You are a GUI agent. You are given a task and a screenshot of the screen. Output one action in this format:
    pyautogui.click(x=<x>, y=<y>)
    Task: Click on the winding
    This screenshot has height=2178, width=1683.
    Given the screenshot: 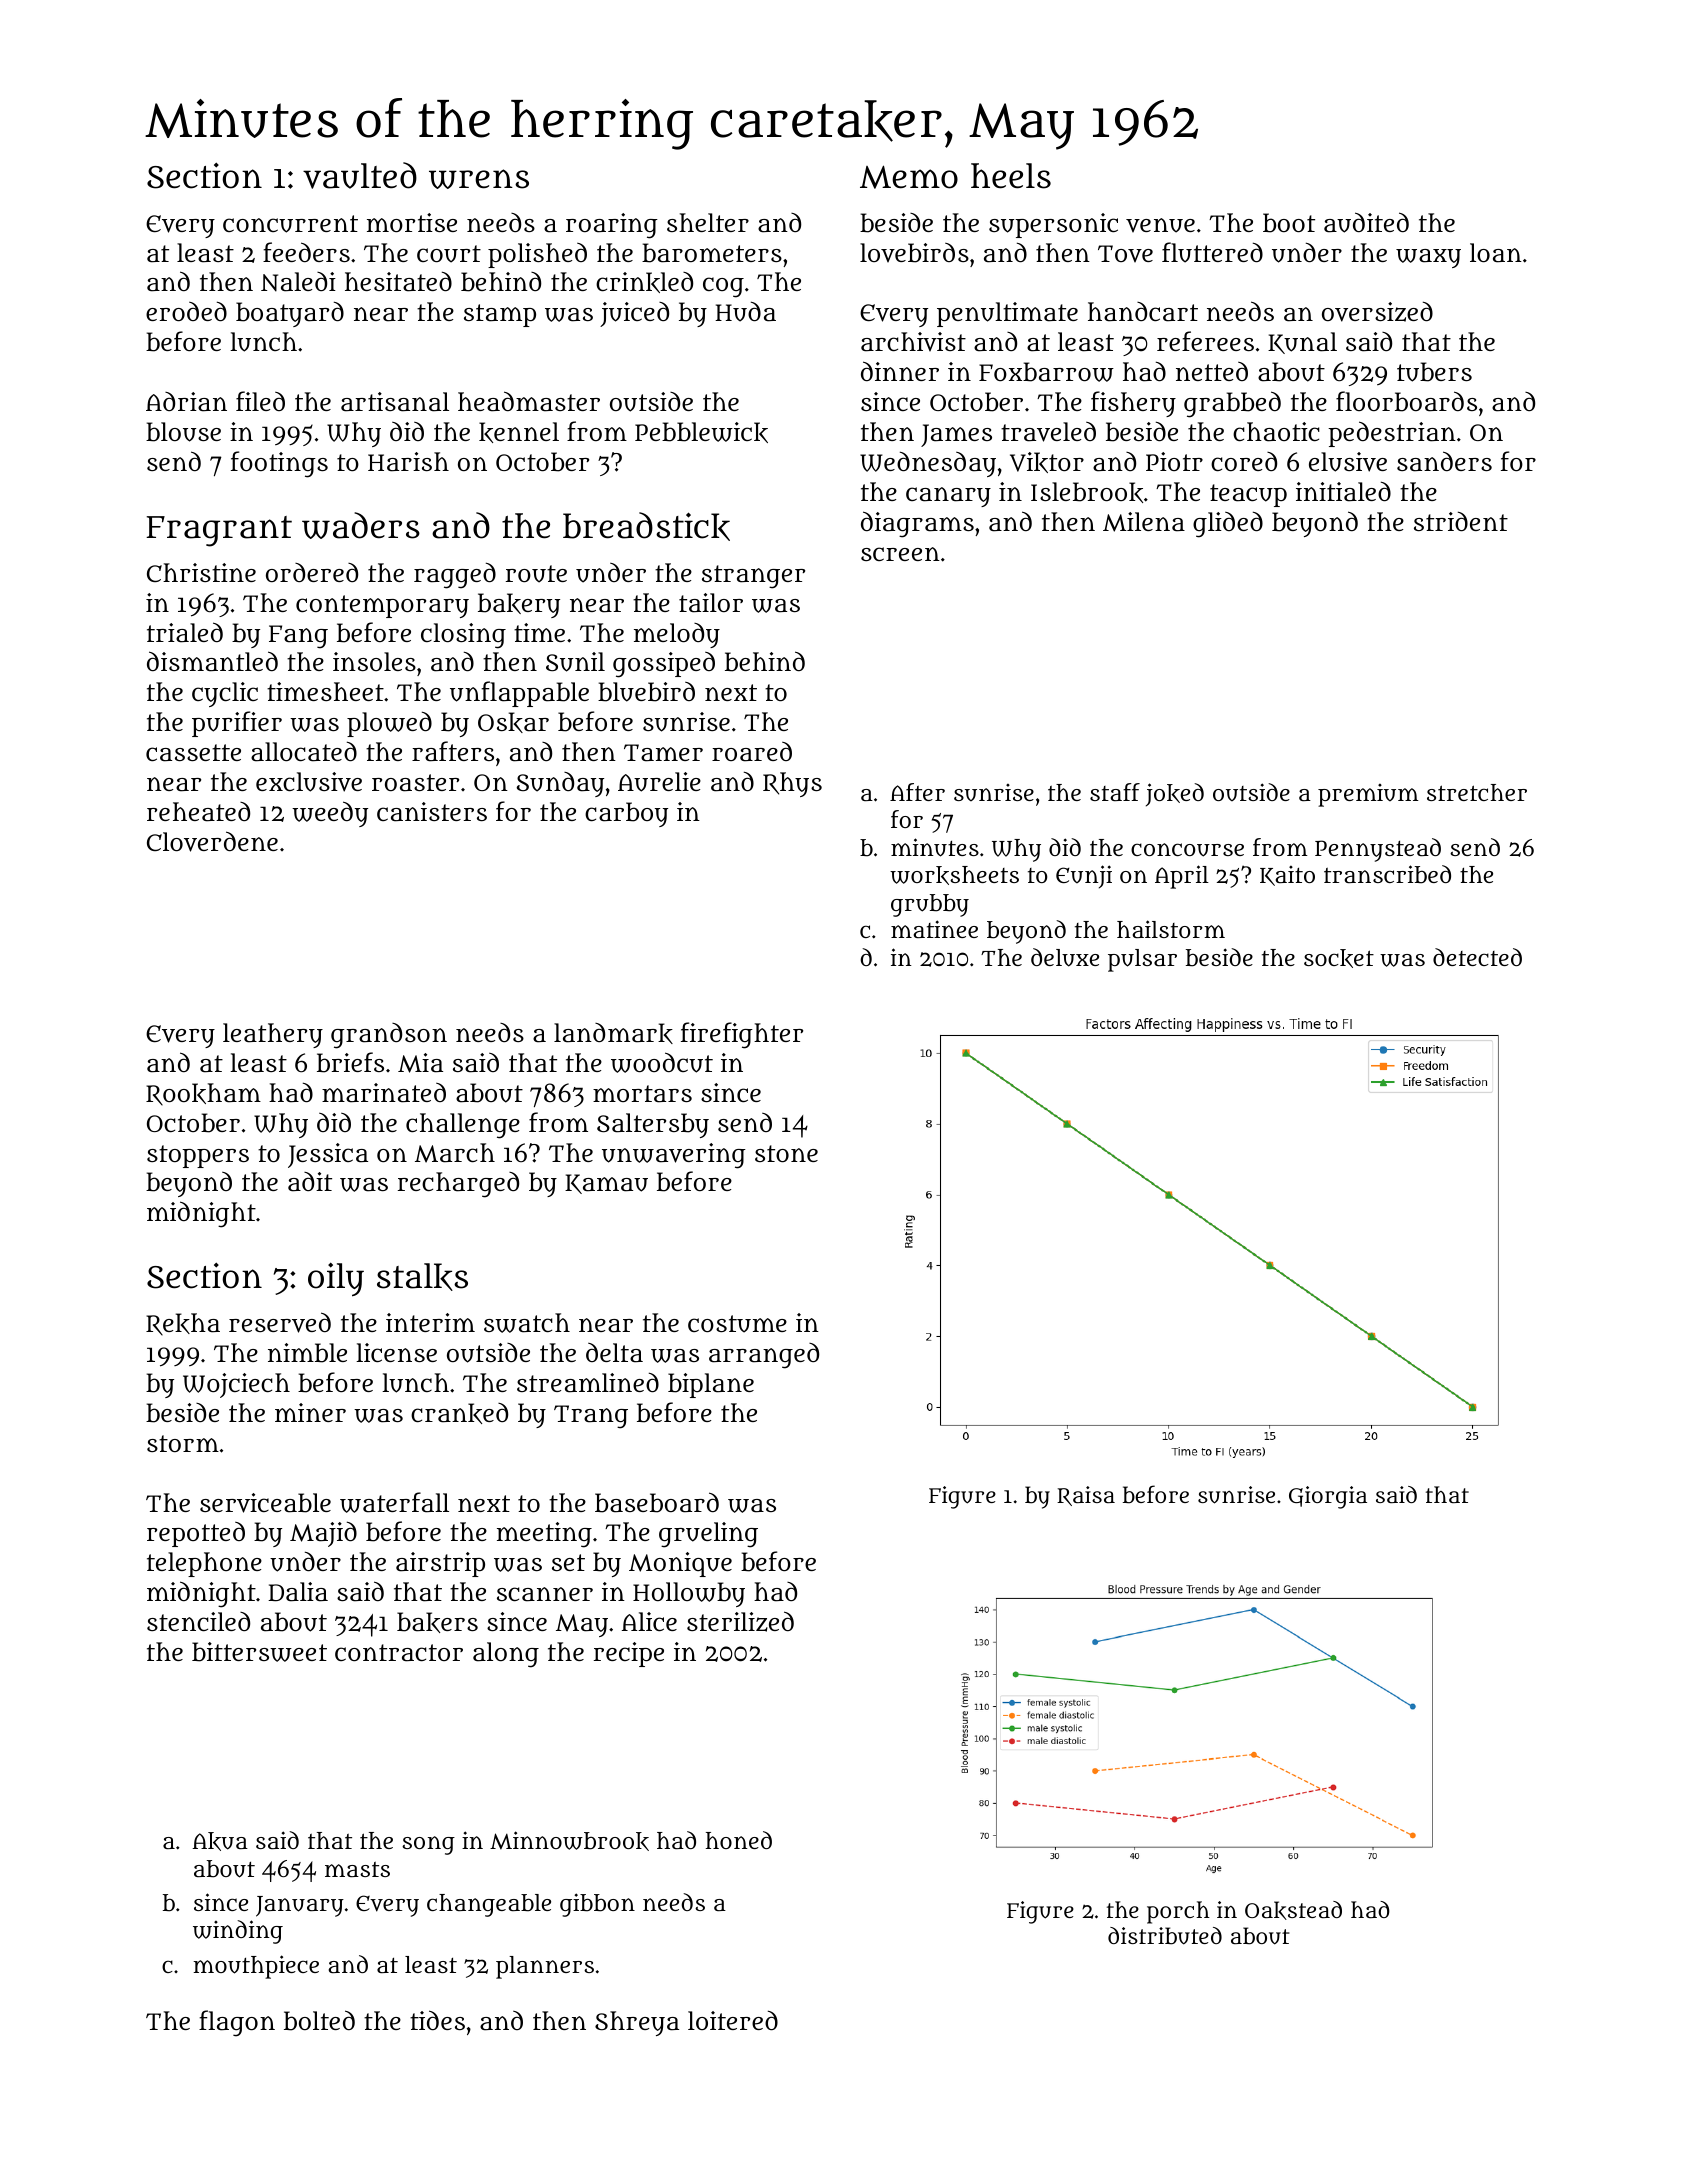 What is the action you would take?
    pyautogui.click(x=238, y=1932)
